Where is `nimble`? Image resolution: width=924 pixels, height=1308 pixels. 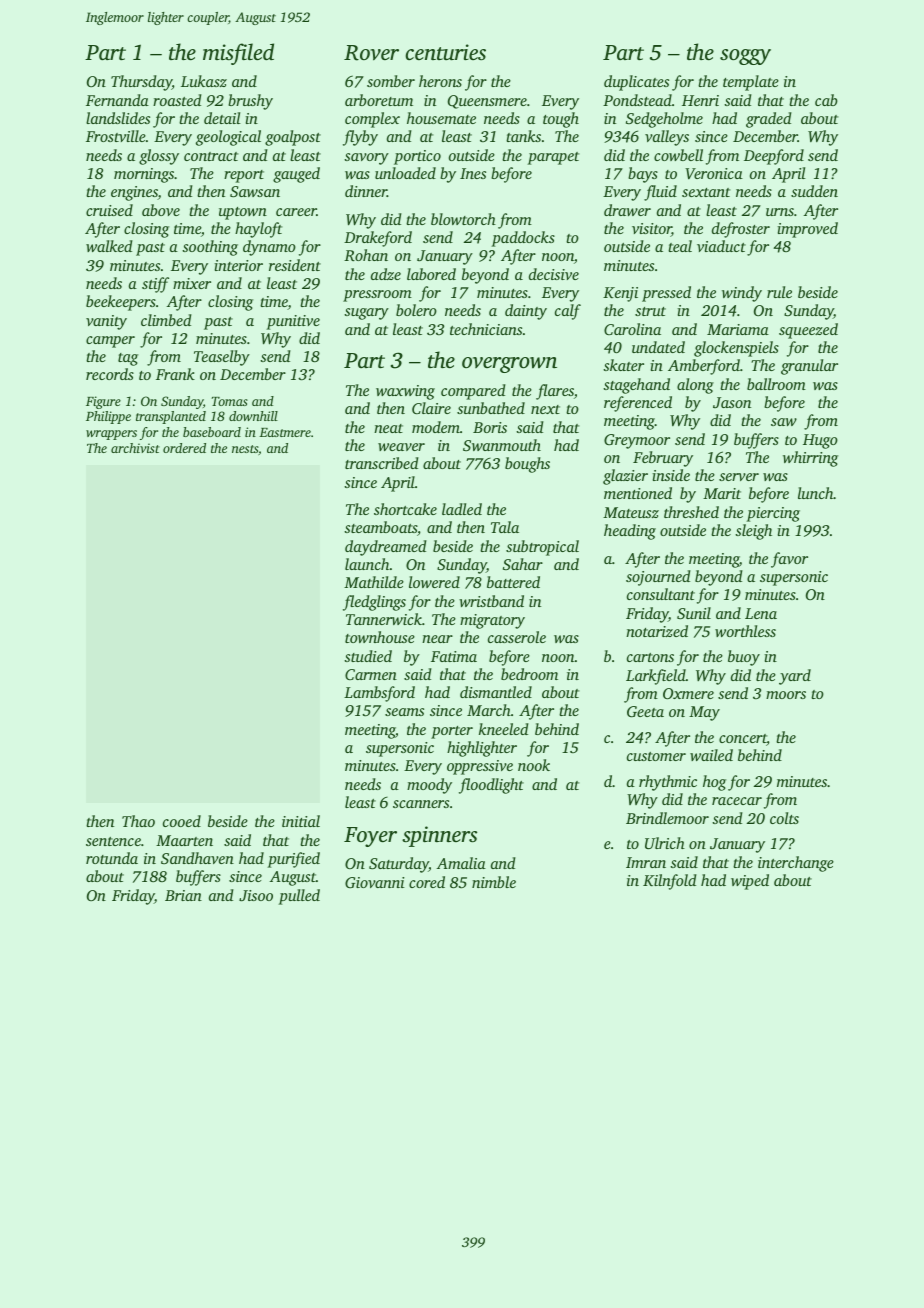 nimble is located at coordinates (494, 882).
